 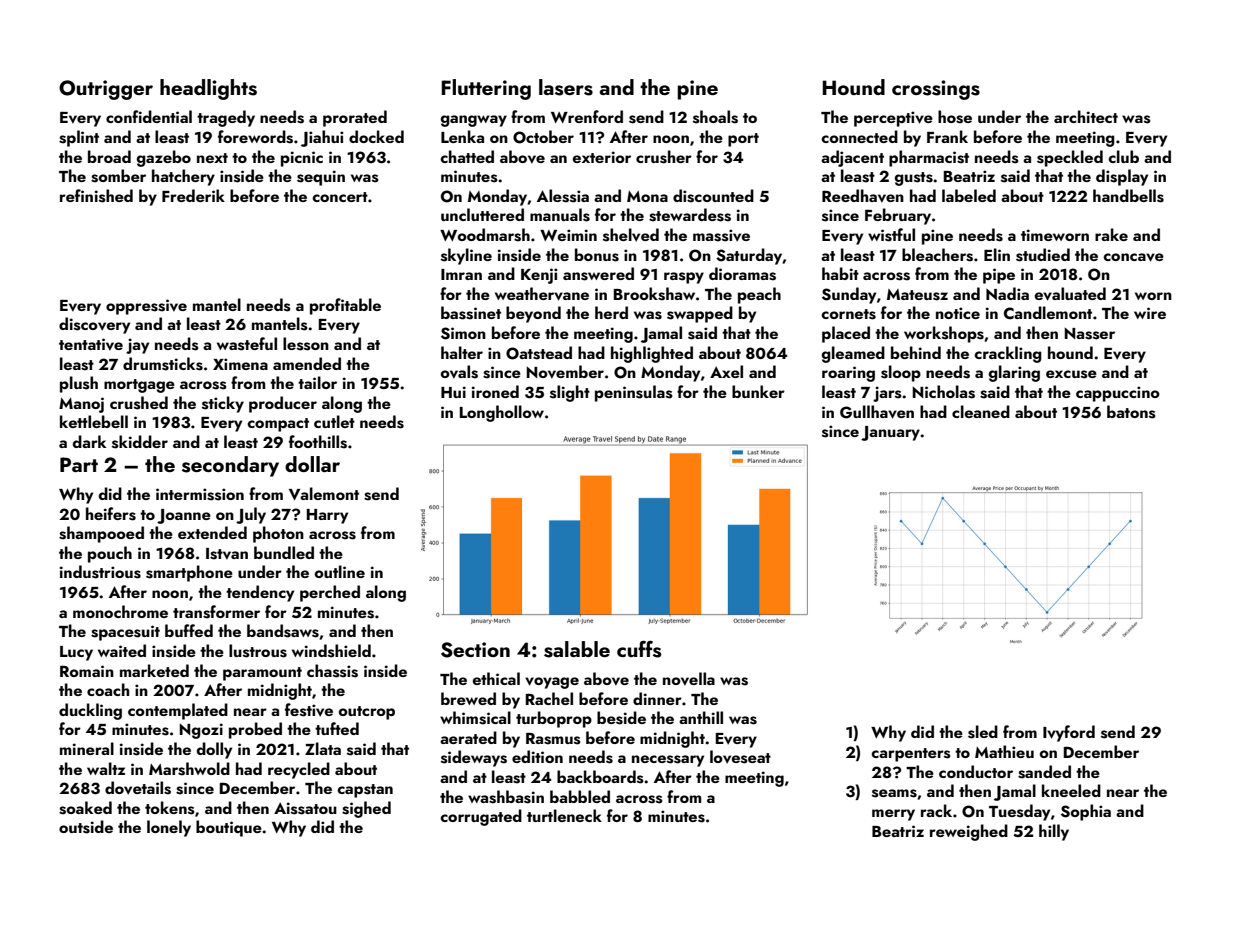 What do you see at coordinates (229, 828) in the page?
I see `boutique` at bounding box center [229, 828].
